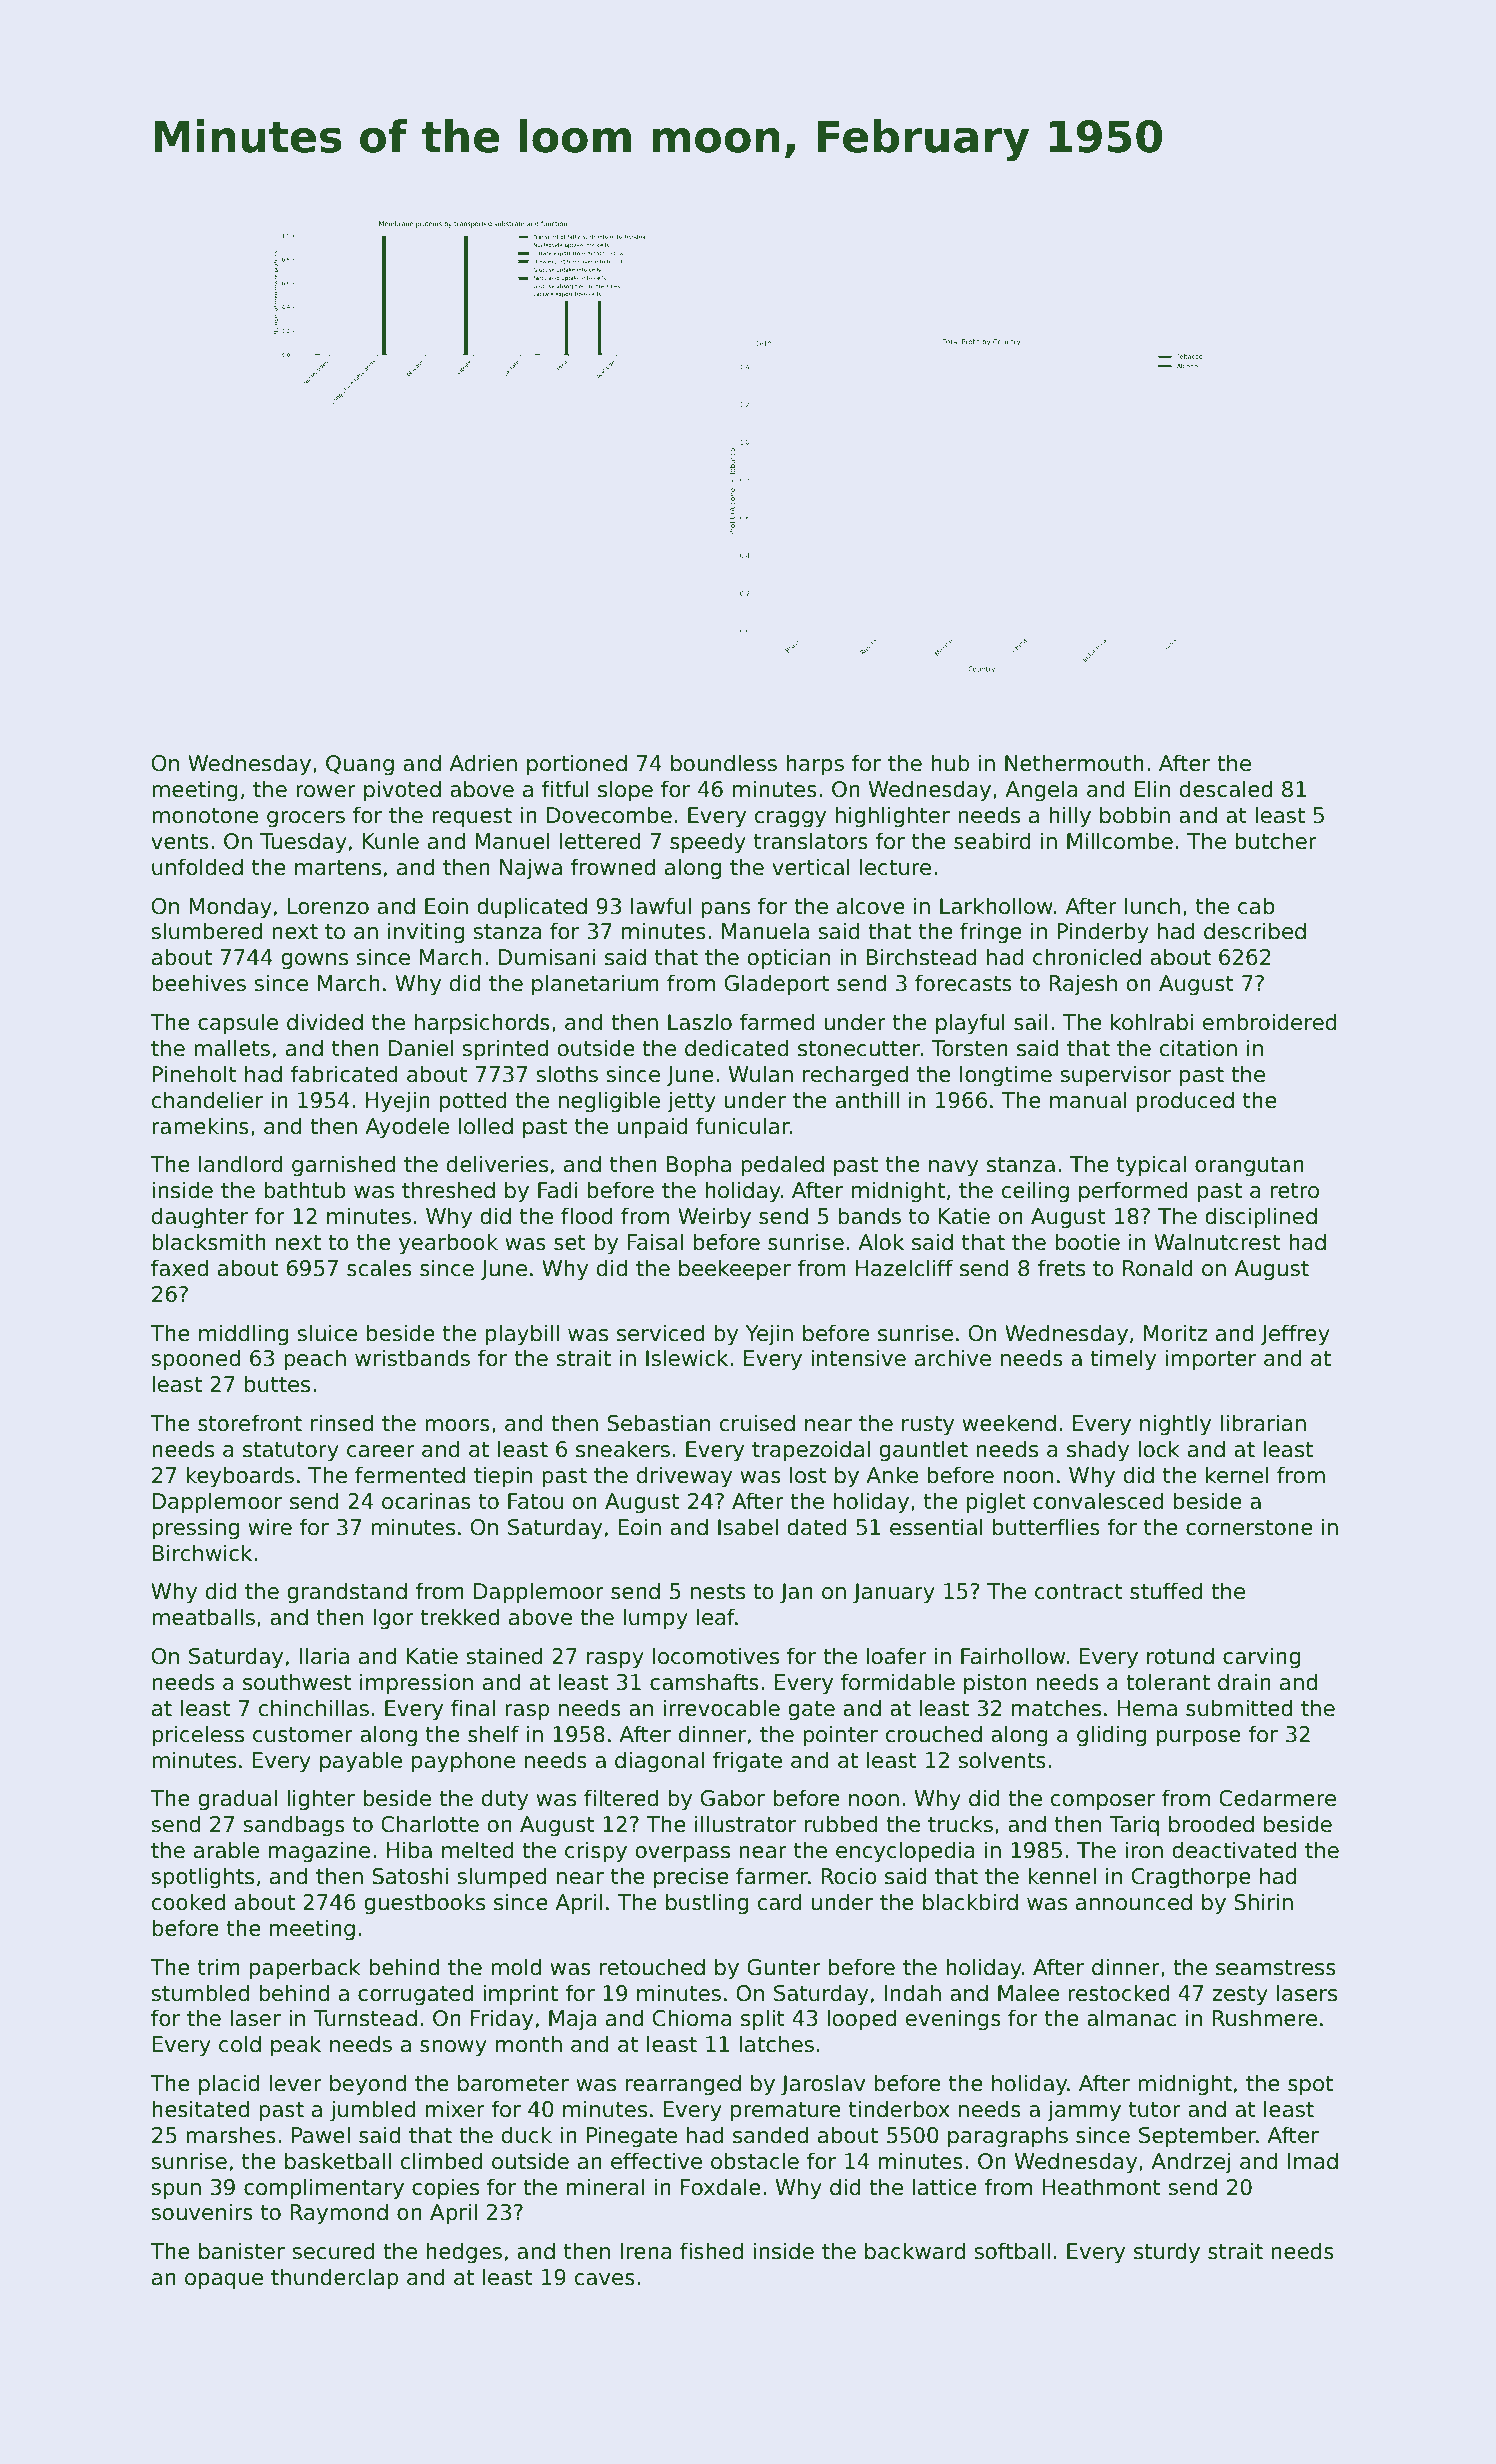 The height and width of the document is (2464, 1496). Describe the element at coordinates (381, 1451) in the document. I see `career` at that location.
